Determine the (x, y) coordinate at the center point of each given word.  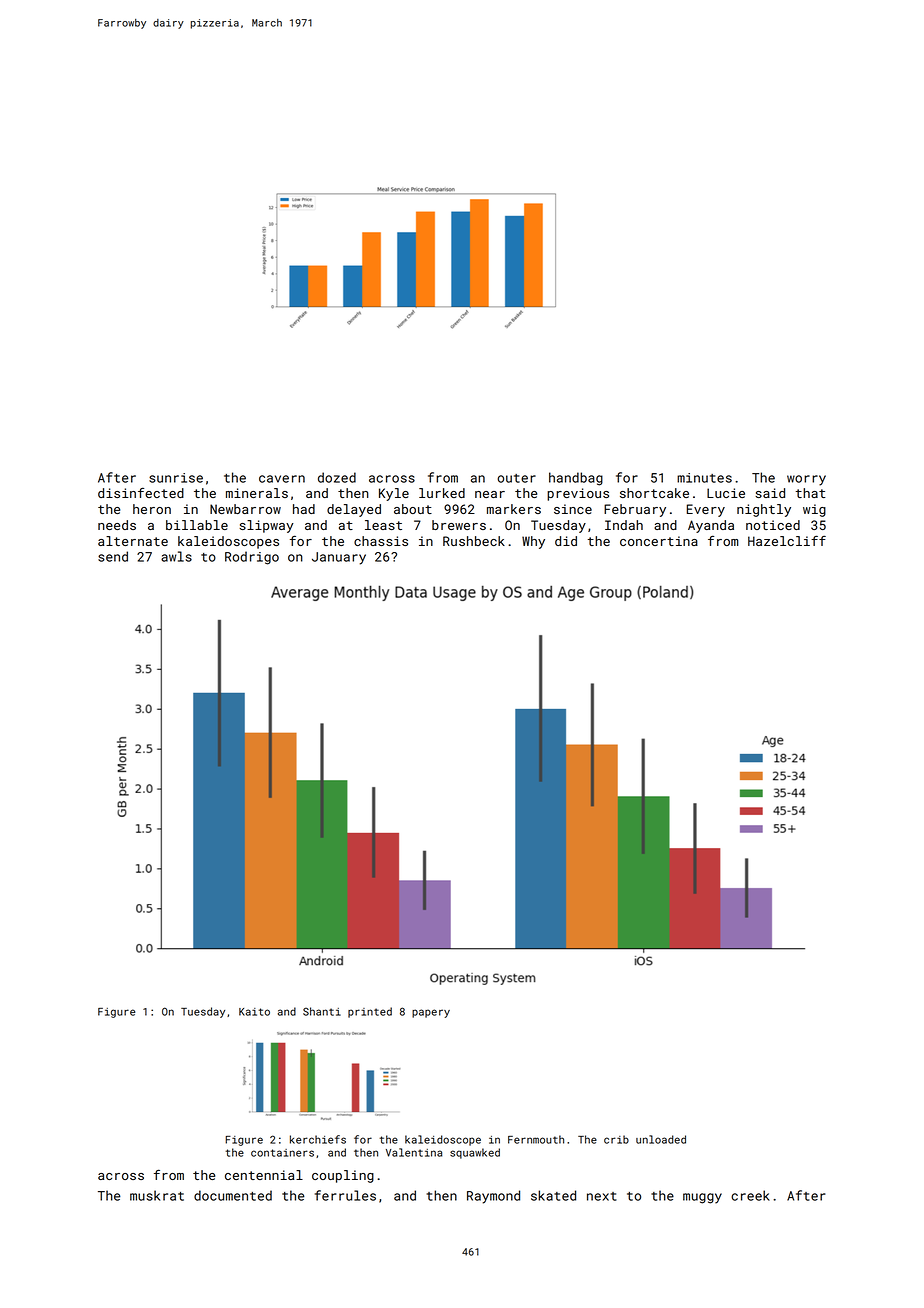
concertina (659, 541)
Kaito (254, 1012)
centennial (264, 1175)
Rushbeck (474, 541)
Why (533, 542)
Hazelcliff (787, 541)
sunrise (176, 478)
